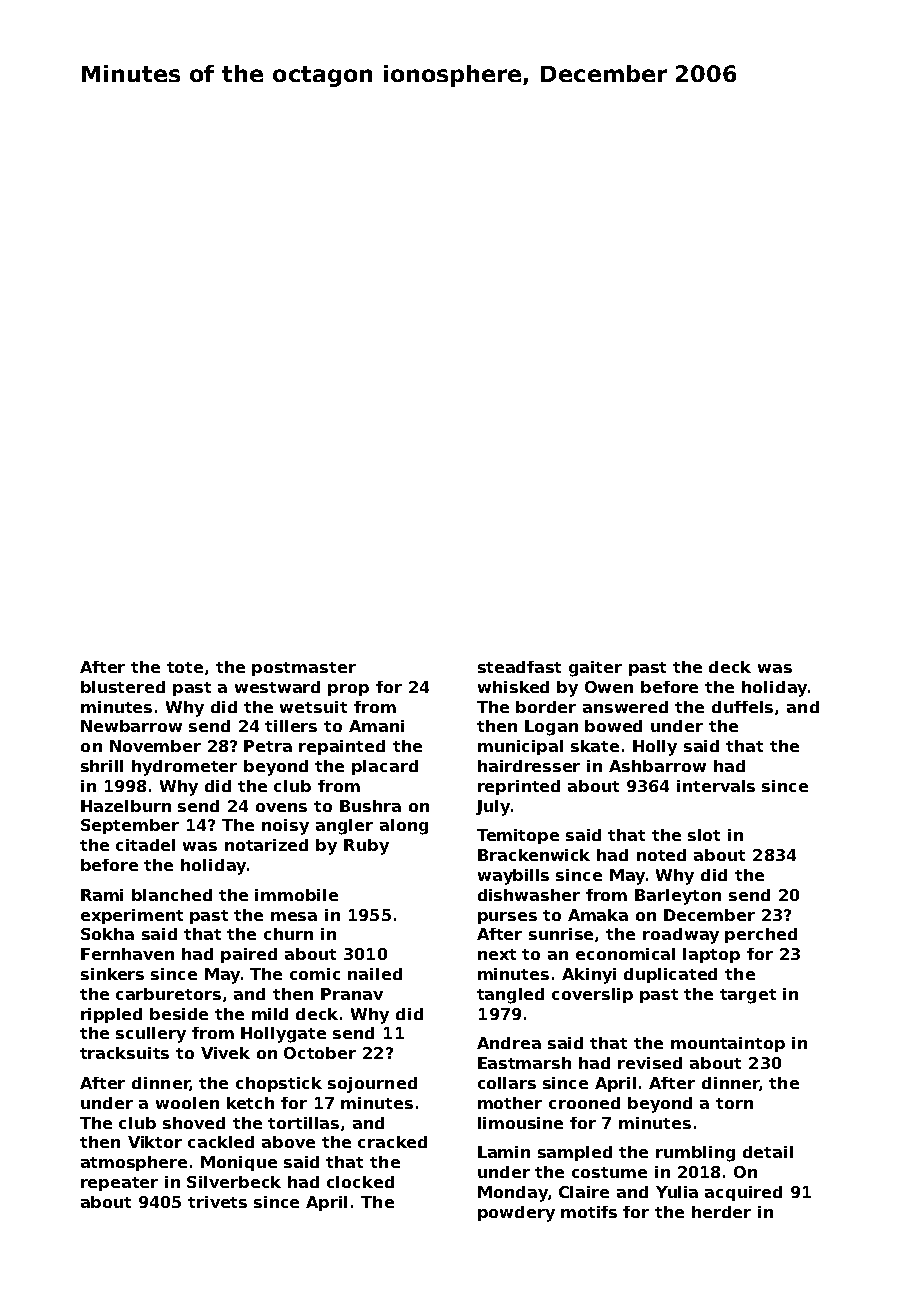  What do you see at coordinates (584, 1103) in the screenshot?
I see `crooned` at bounding box center [584, 1103].
